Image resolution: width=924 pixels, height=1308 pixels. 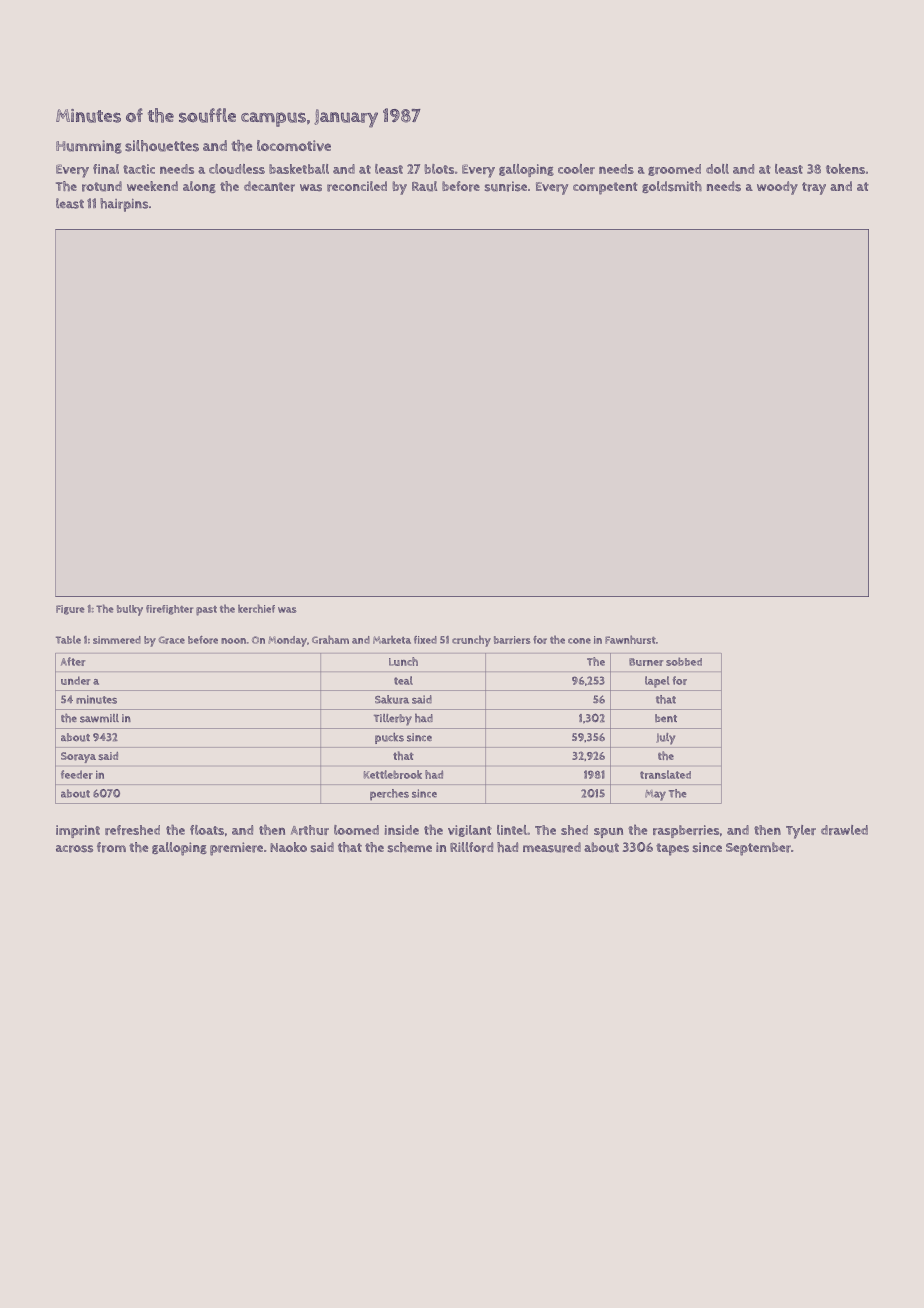 I want to click on hairpins, so click(x=124, y=205).
